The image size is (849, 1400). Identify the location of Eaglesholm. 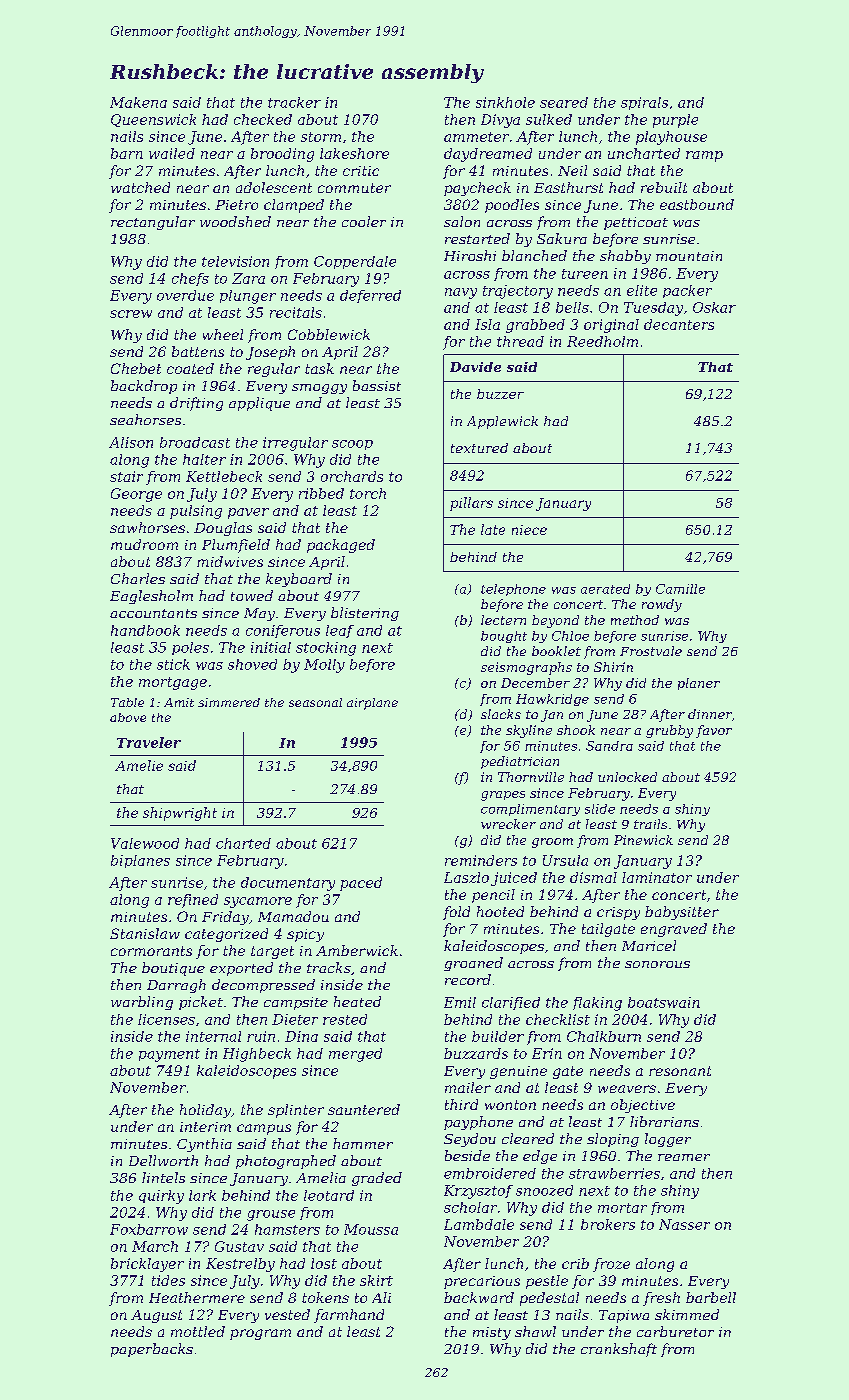
(151, 597).
